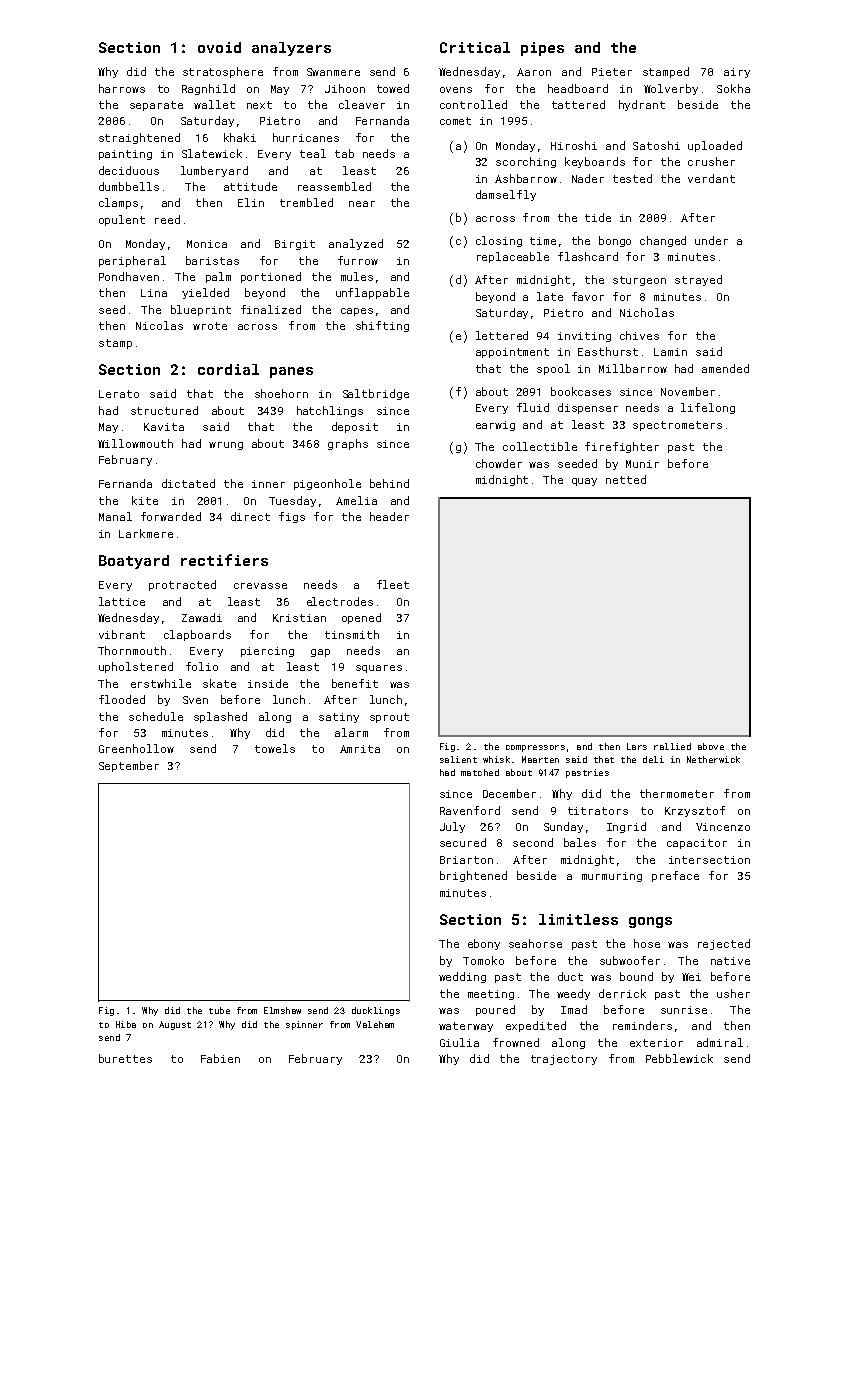 This image has width=849, height=1400. I want to click on above, so click(711, 746).
